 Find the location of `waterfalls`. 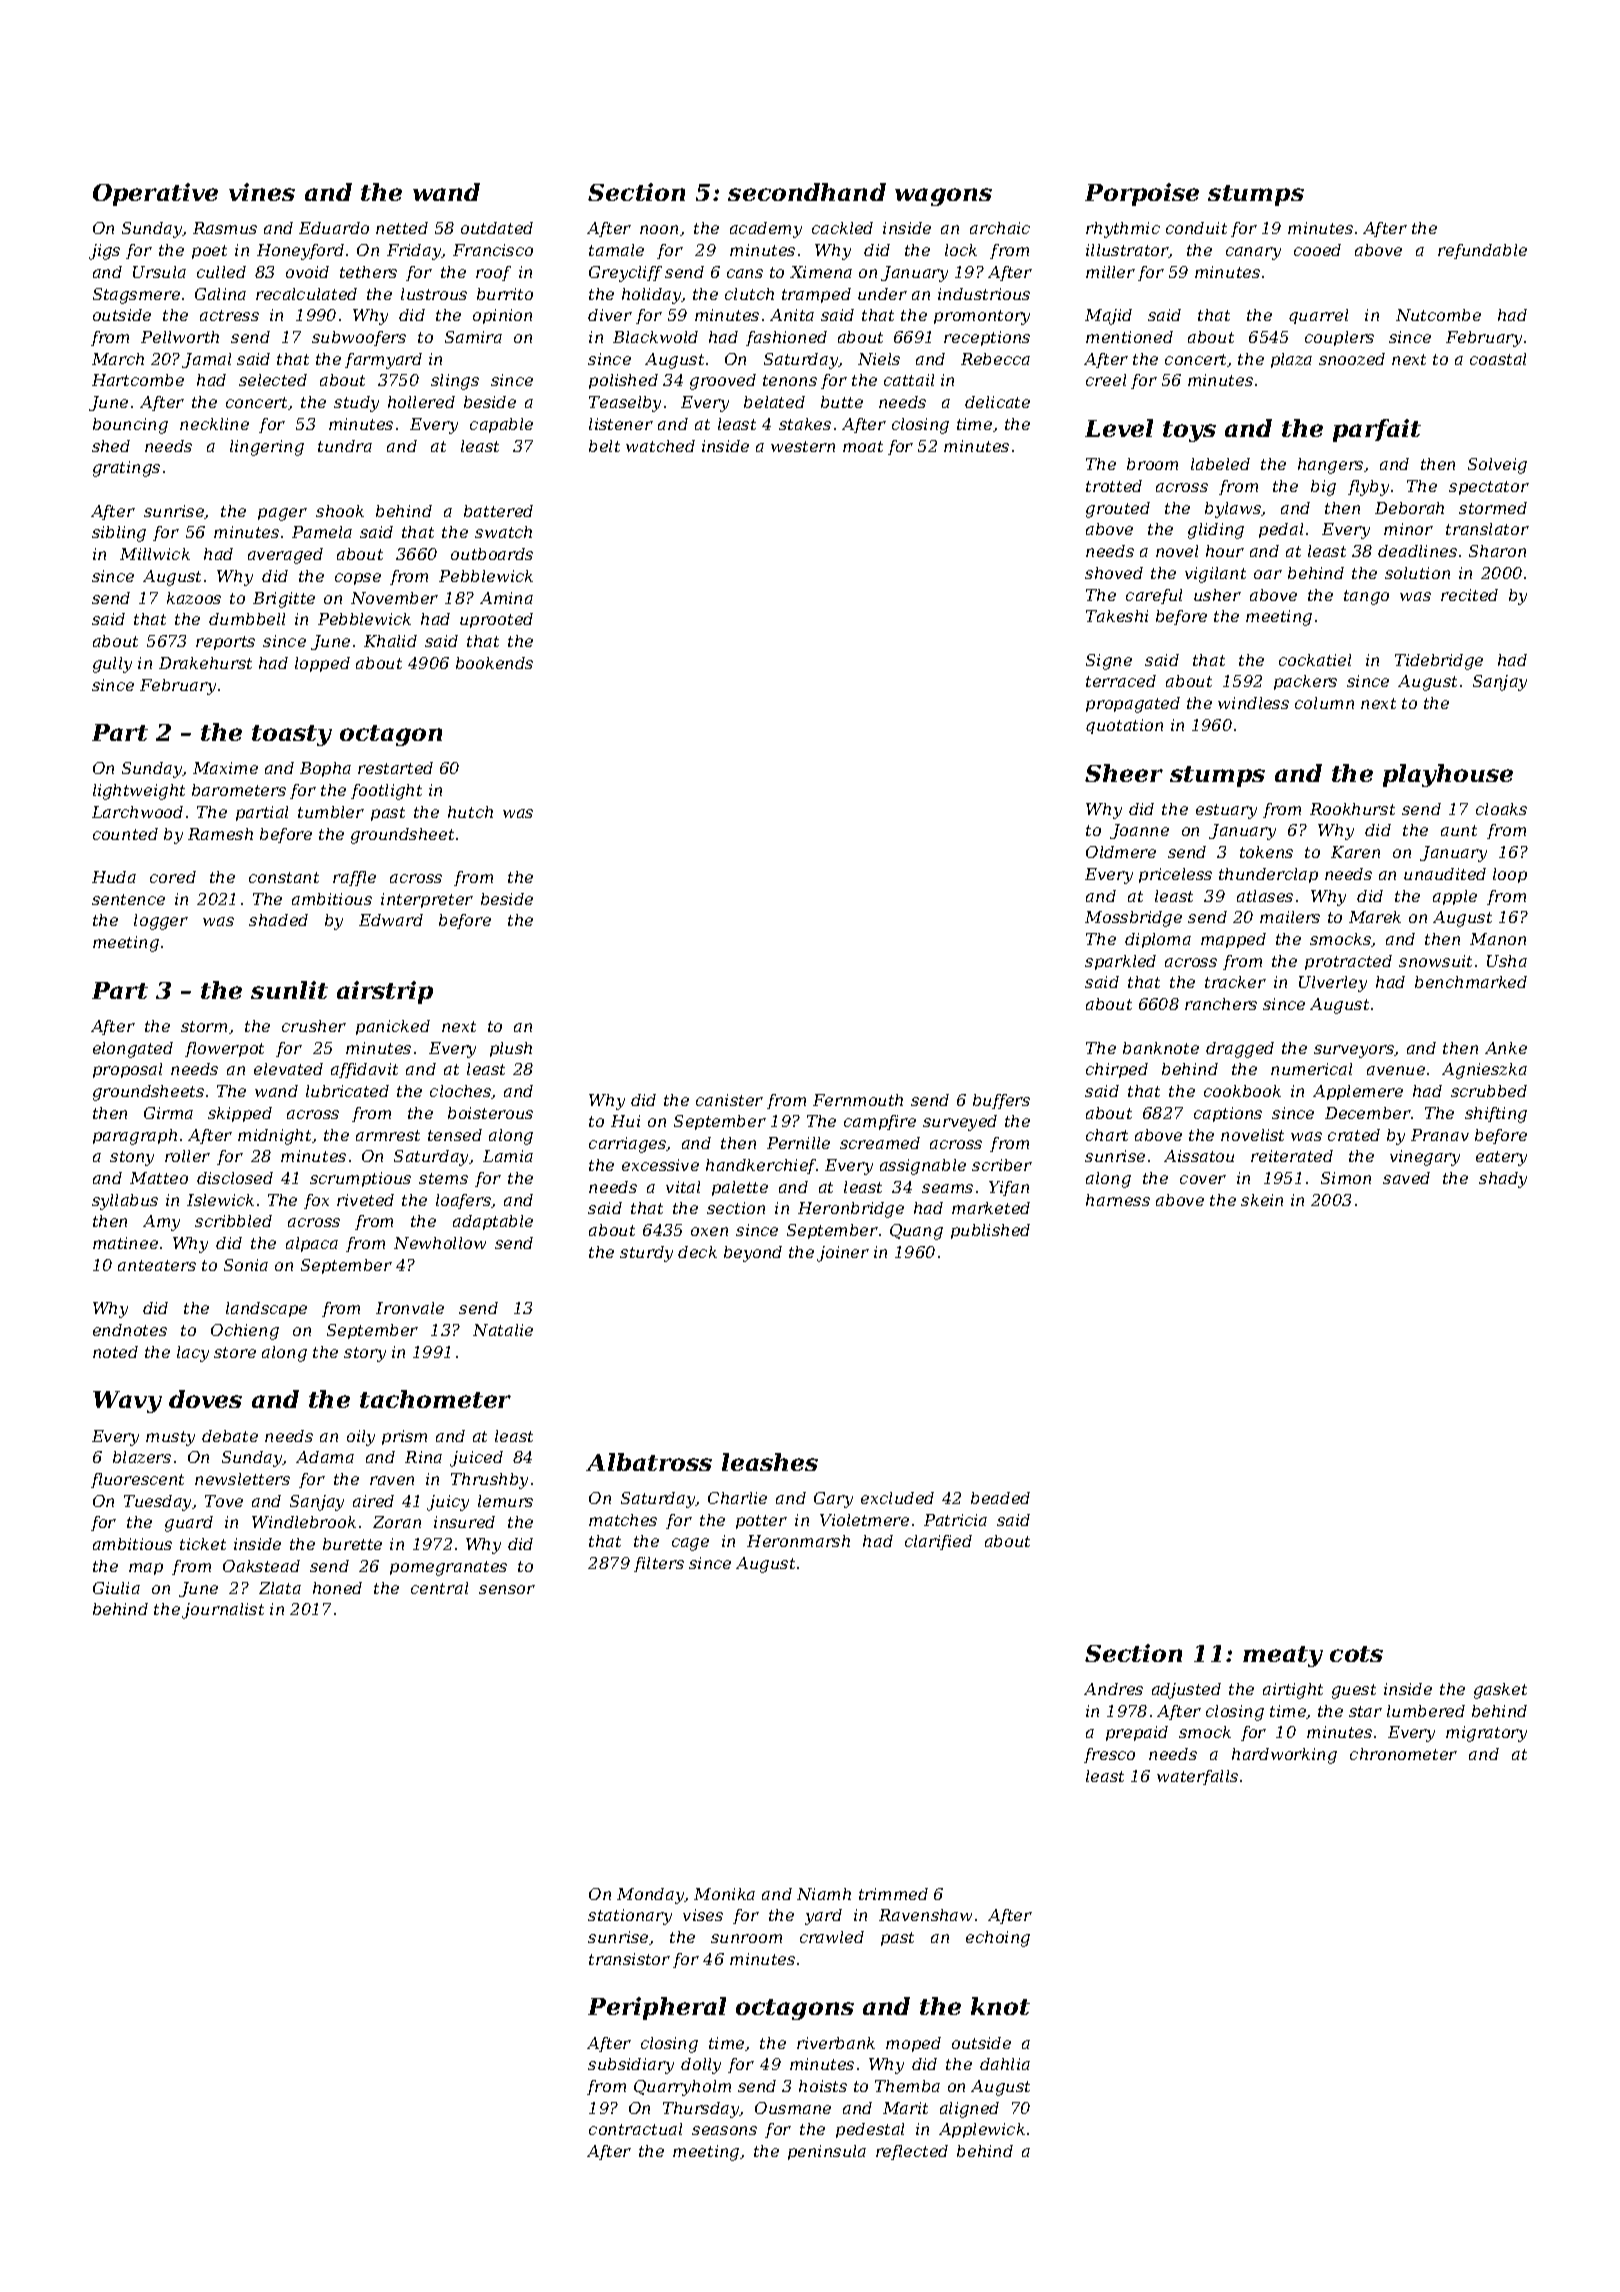

waterfalls is located at coordinates (1197, 1777).
